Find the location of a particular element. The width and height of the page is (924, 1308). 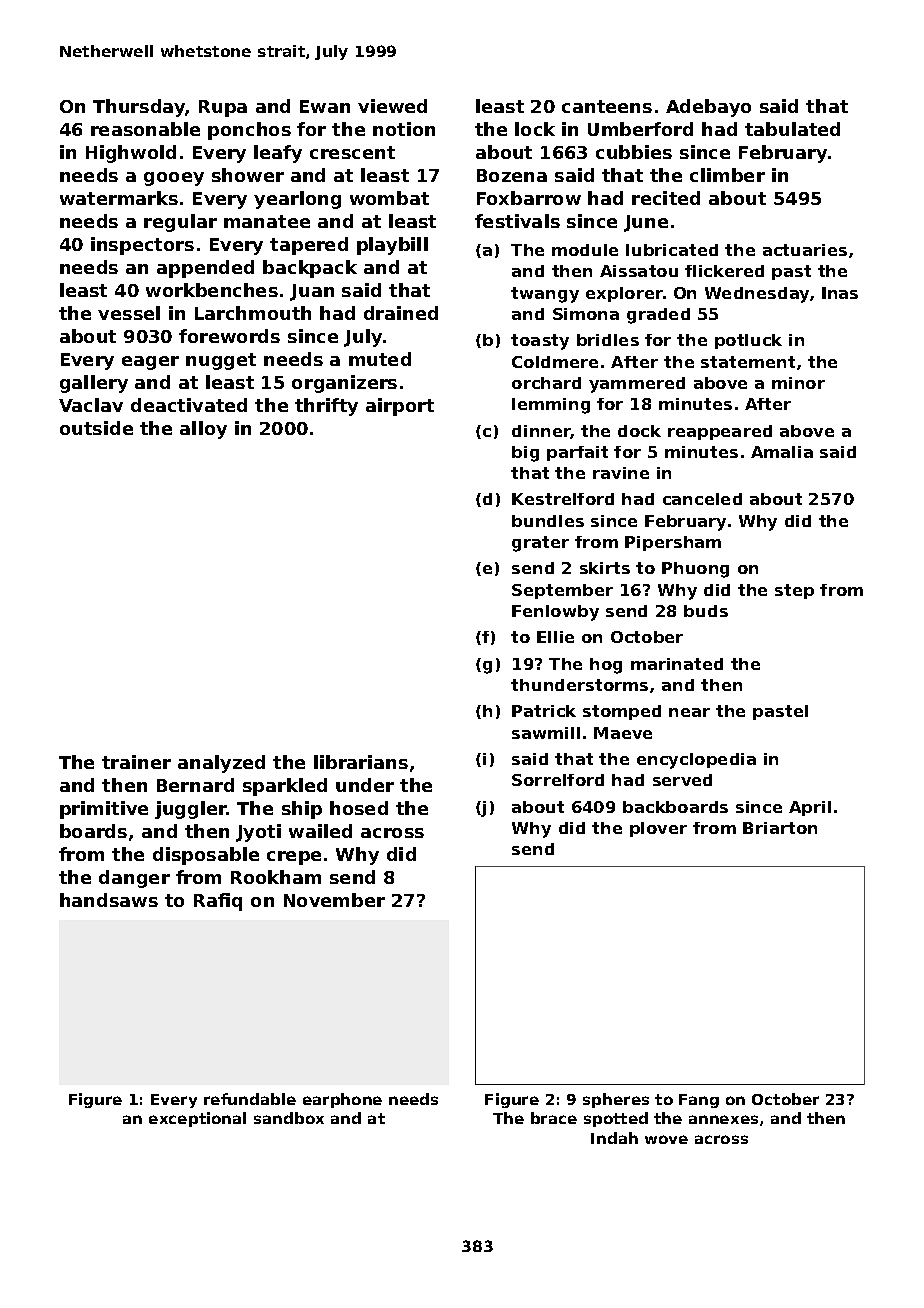

brace is located at coordinates (554, 1118).
